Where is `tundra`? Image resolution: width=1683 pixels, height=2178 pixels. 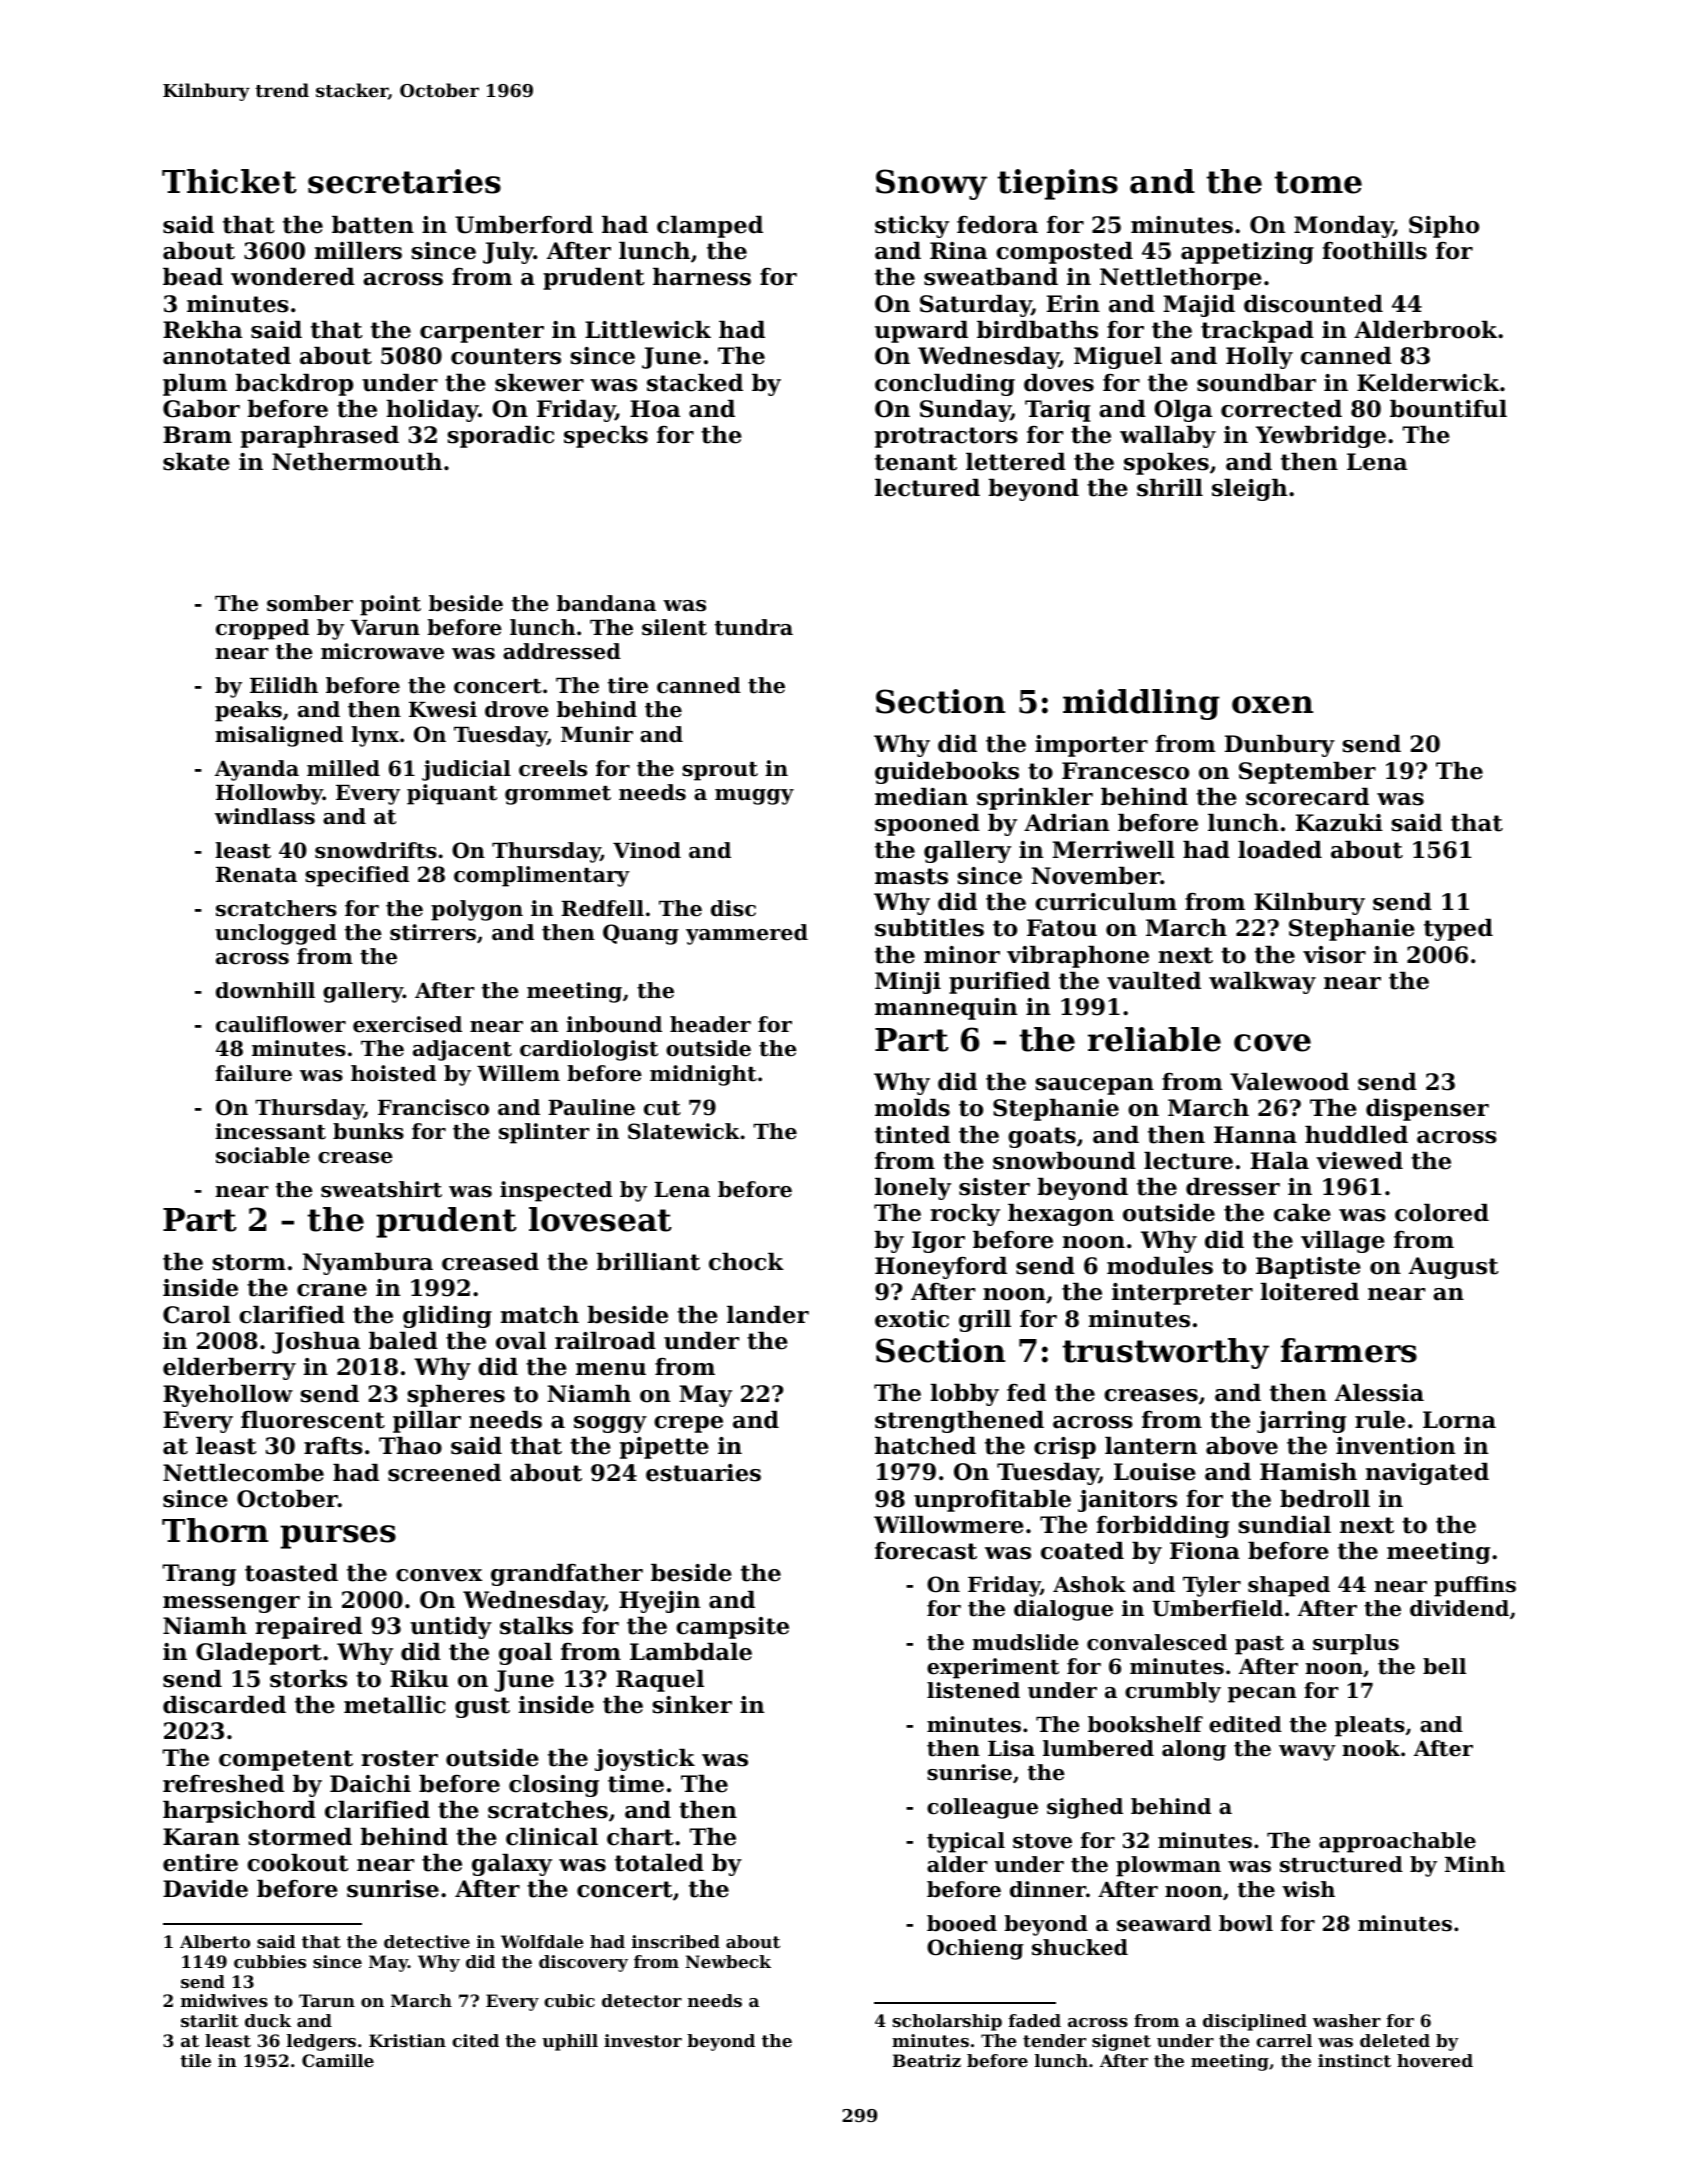
tundra is located at coordinates (754, 627).
